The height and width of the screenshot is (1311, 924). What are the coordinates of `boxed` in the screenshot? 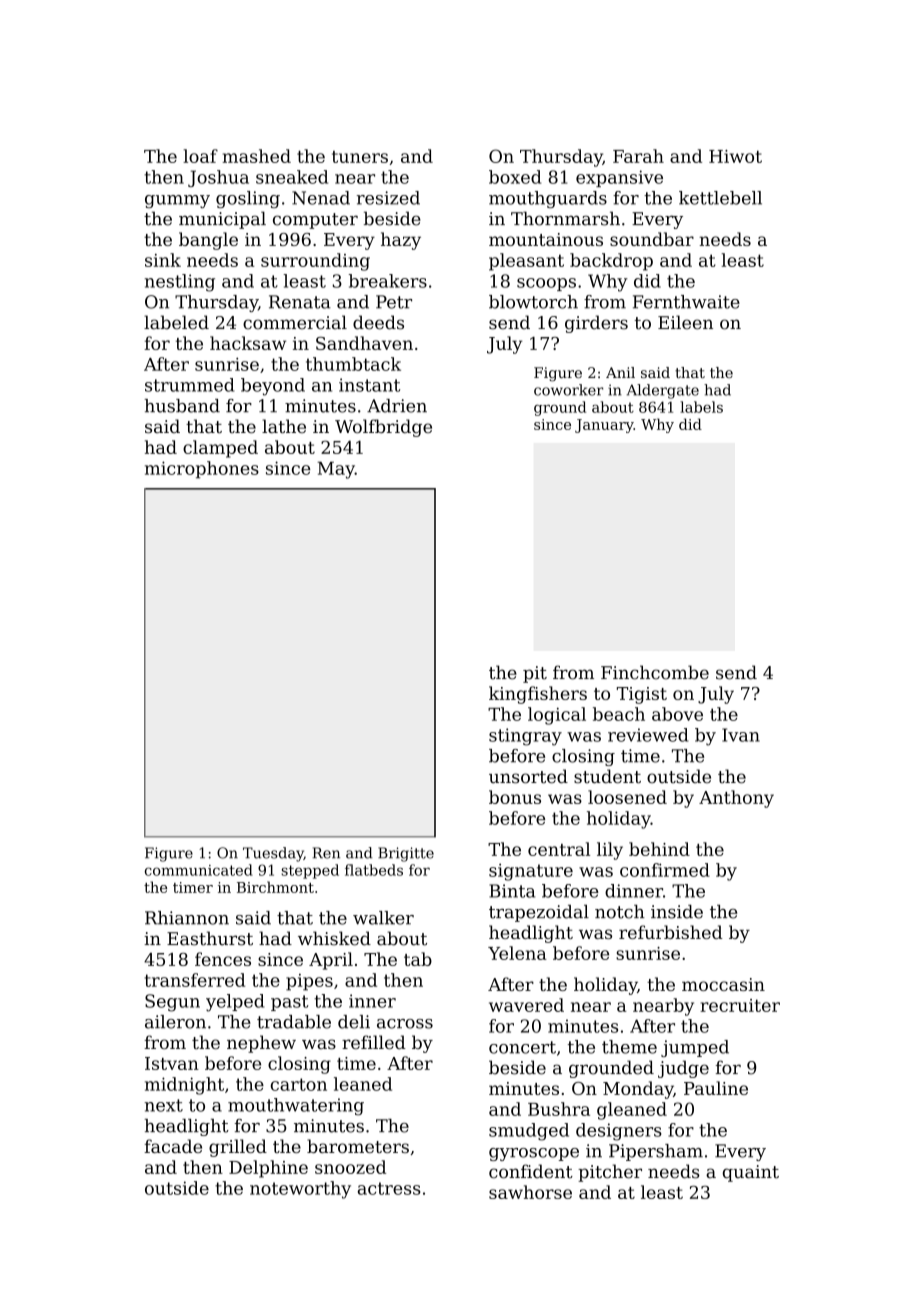 It's located at (515, 177).
